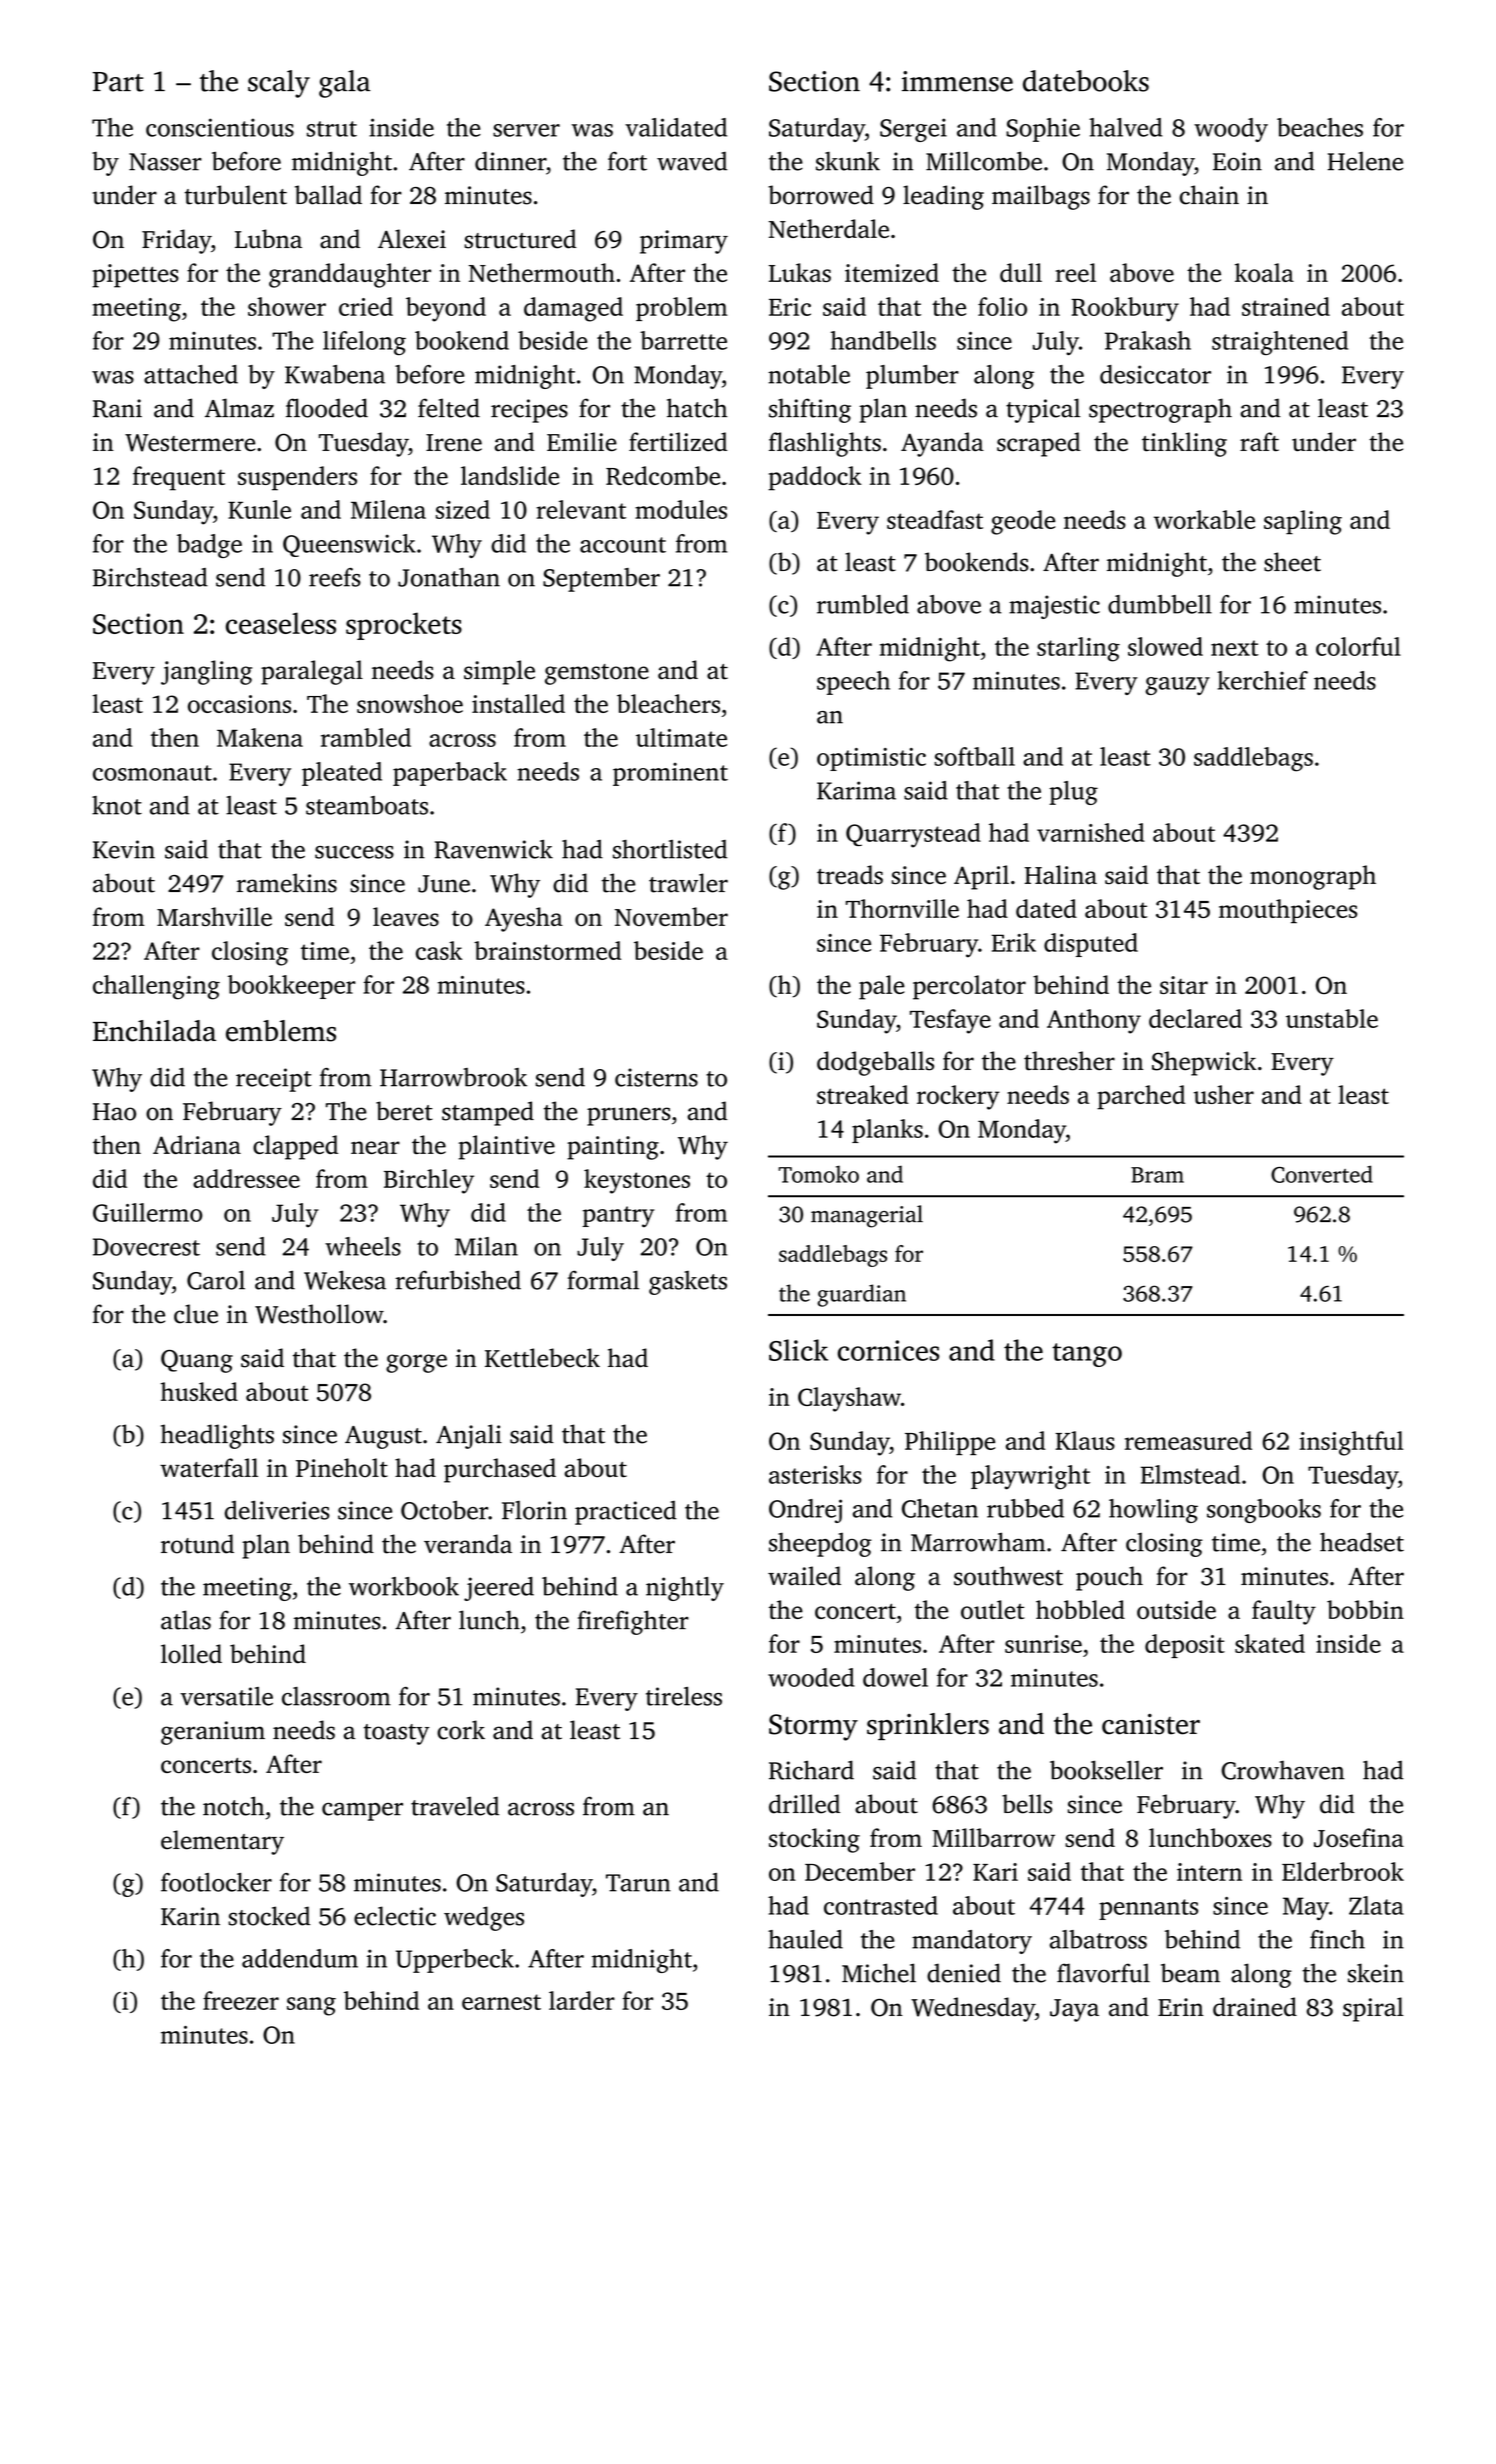 Image resolution: width=1496 pixels, height=2464 pixels. I want to click on skunk, so click(848, 161).
